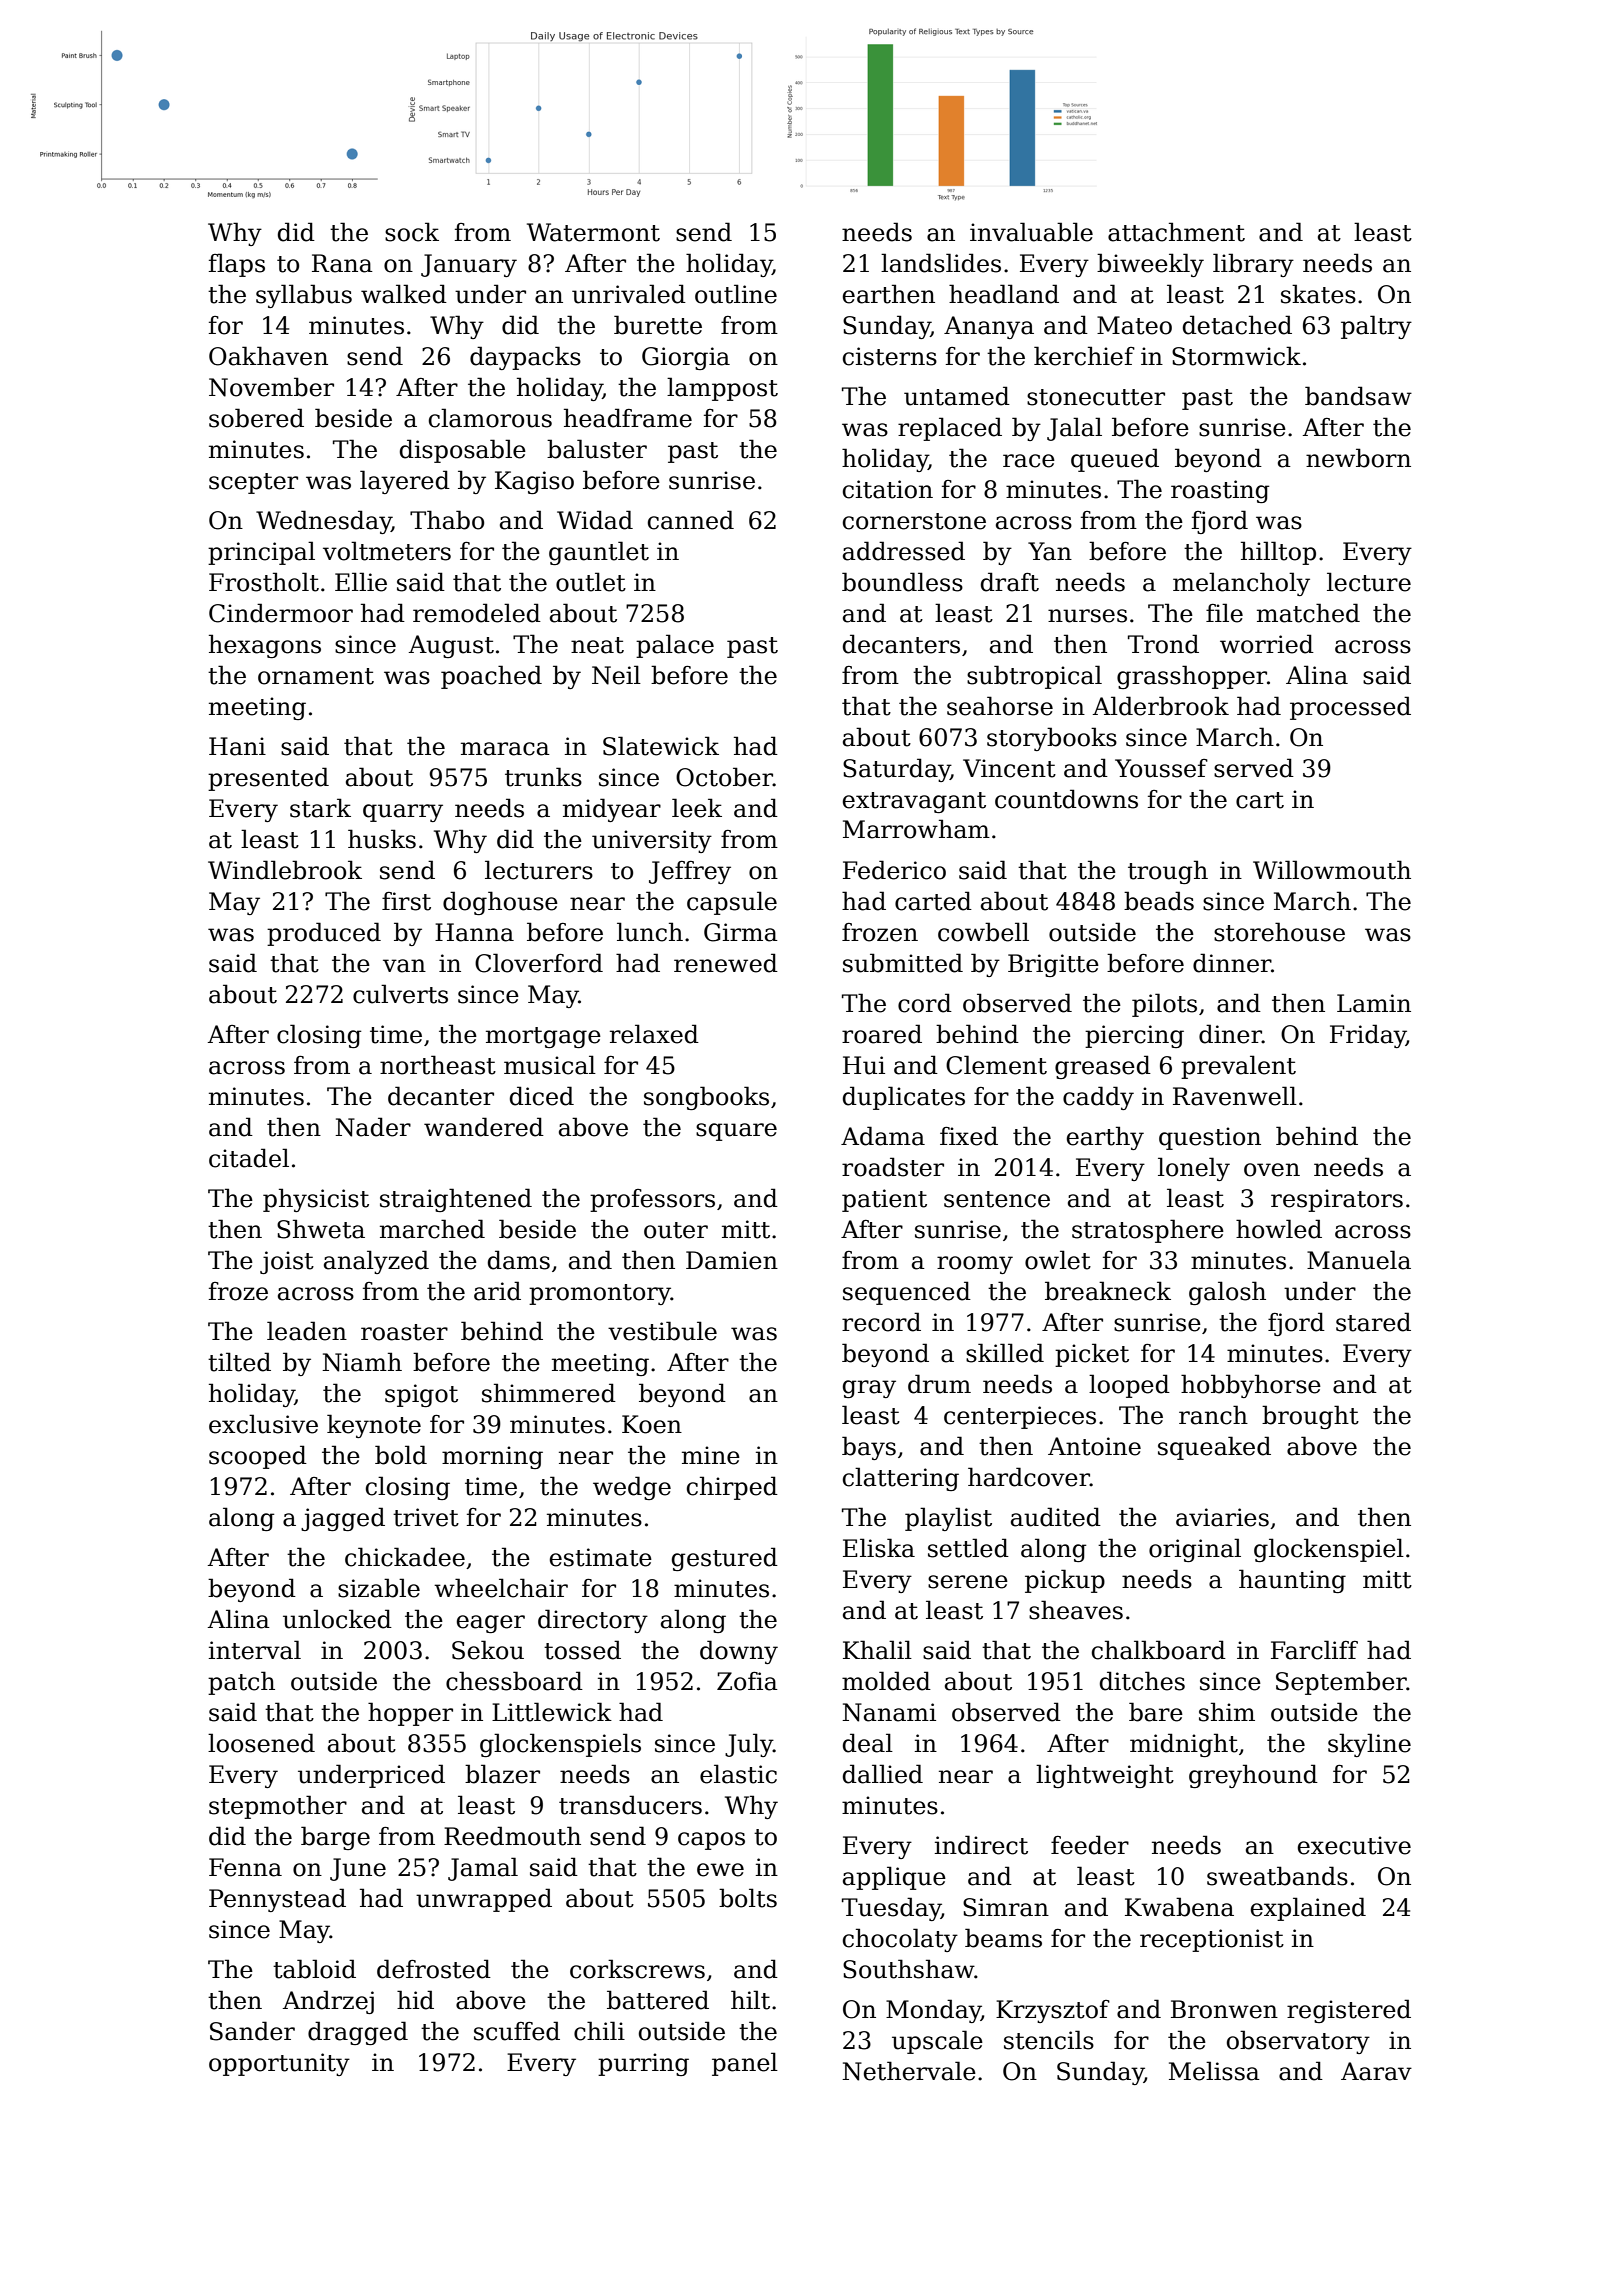 This screenshot has height=2292, width=1620. Describe the element at coordinates (894, 1878) in the screenshot. I see `applique` at that location.
